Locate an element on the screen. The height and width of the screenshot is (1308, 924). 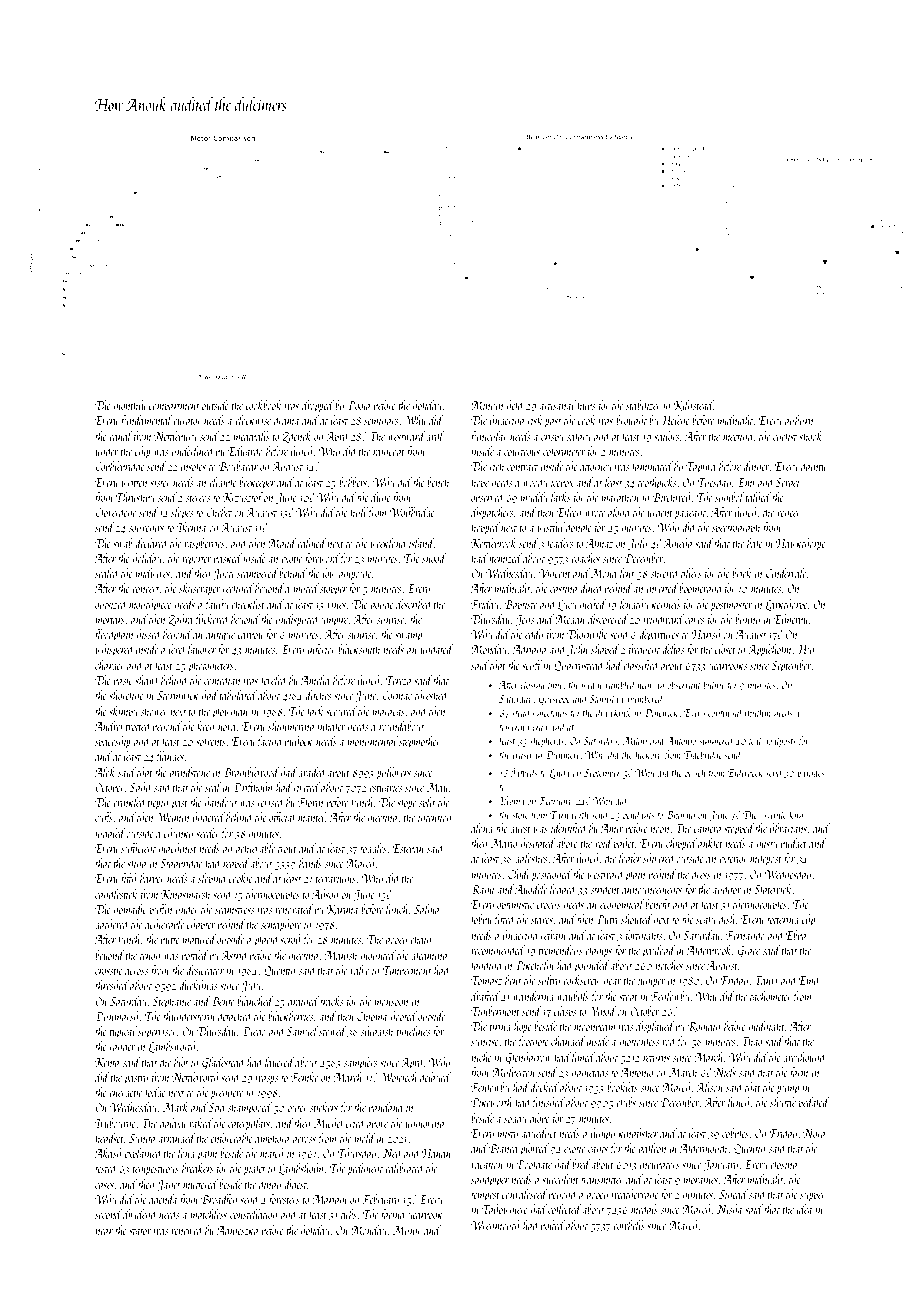
candlestick is located at coordinates (116, 894).
